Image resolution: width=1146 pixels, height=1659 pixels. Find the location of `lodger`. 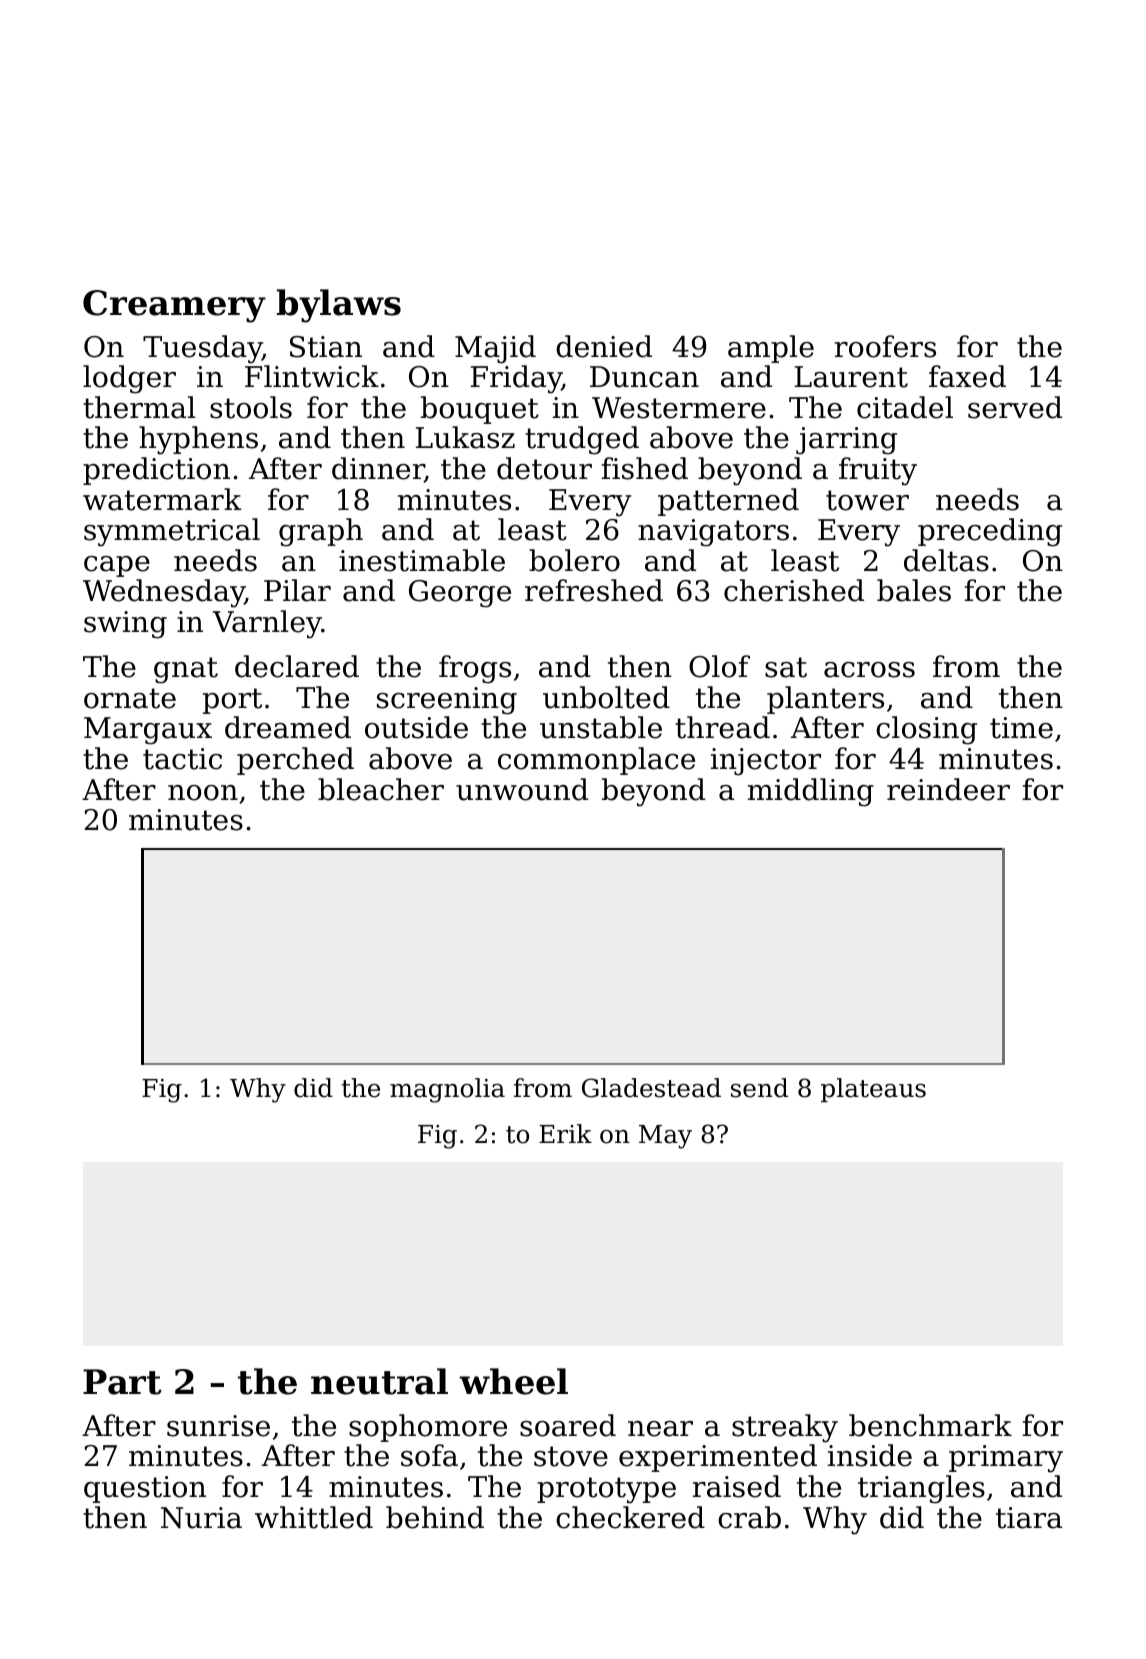

lodger is located at coordinates (129, 379).
